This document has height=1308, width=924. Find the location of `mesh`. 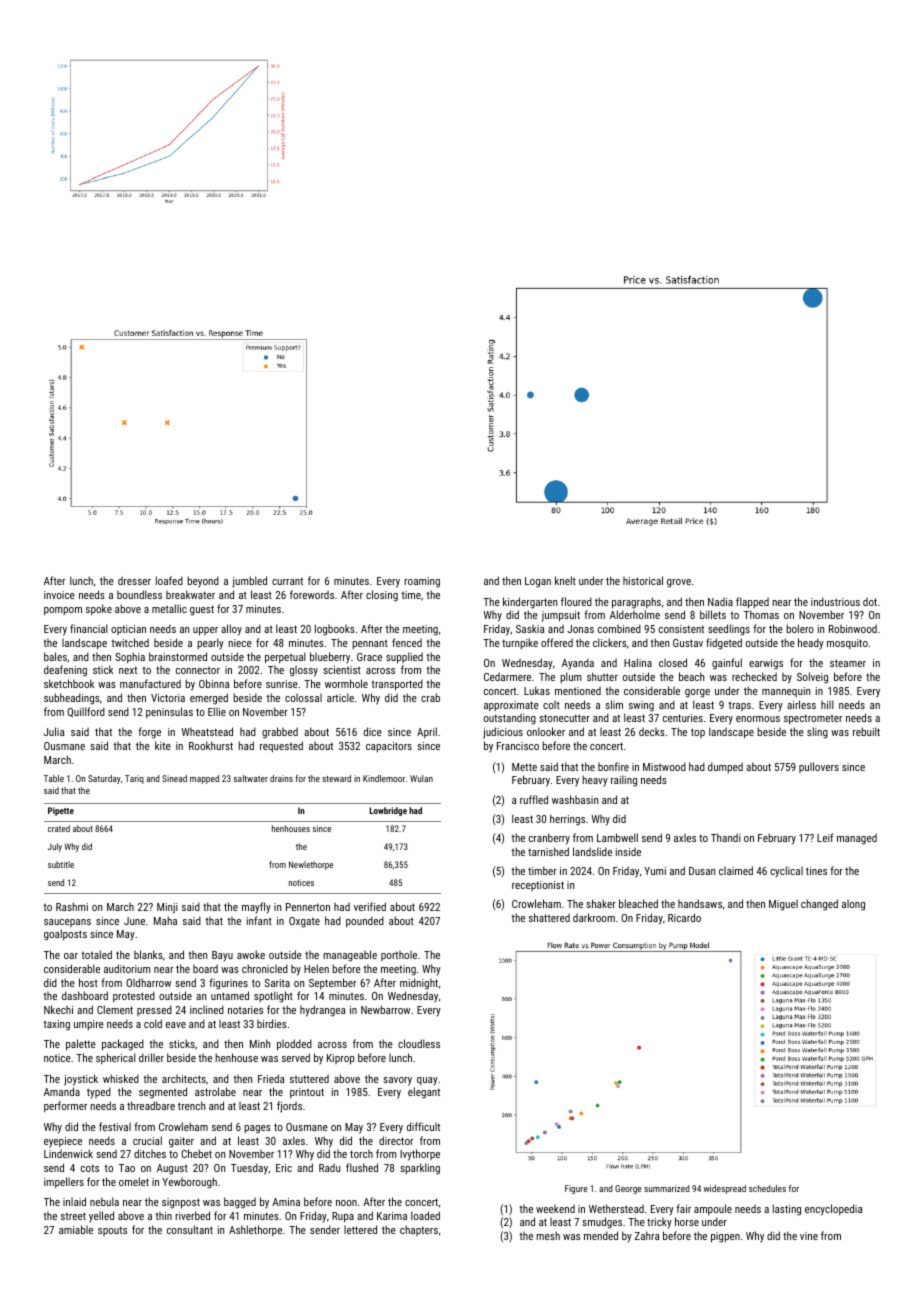

mesh is located at coordinates (548, 1235).
